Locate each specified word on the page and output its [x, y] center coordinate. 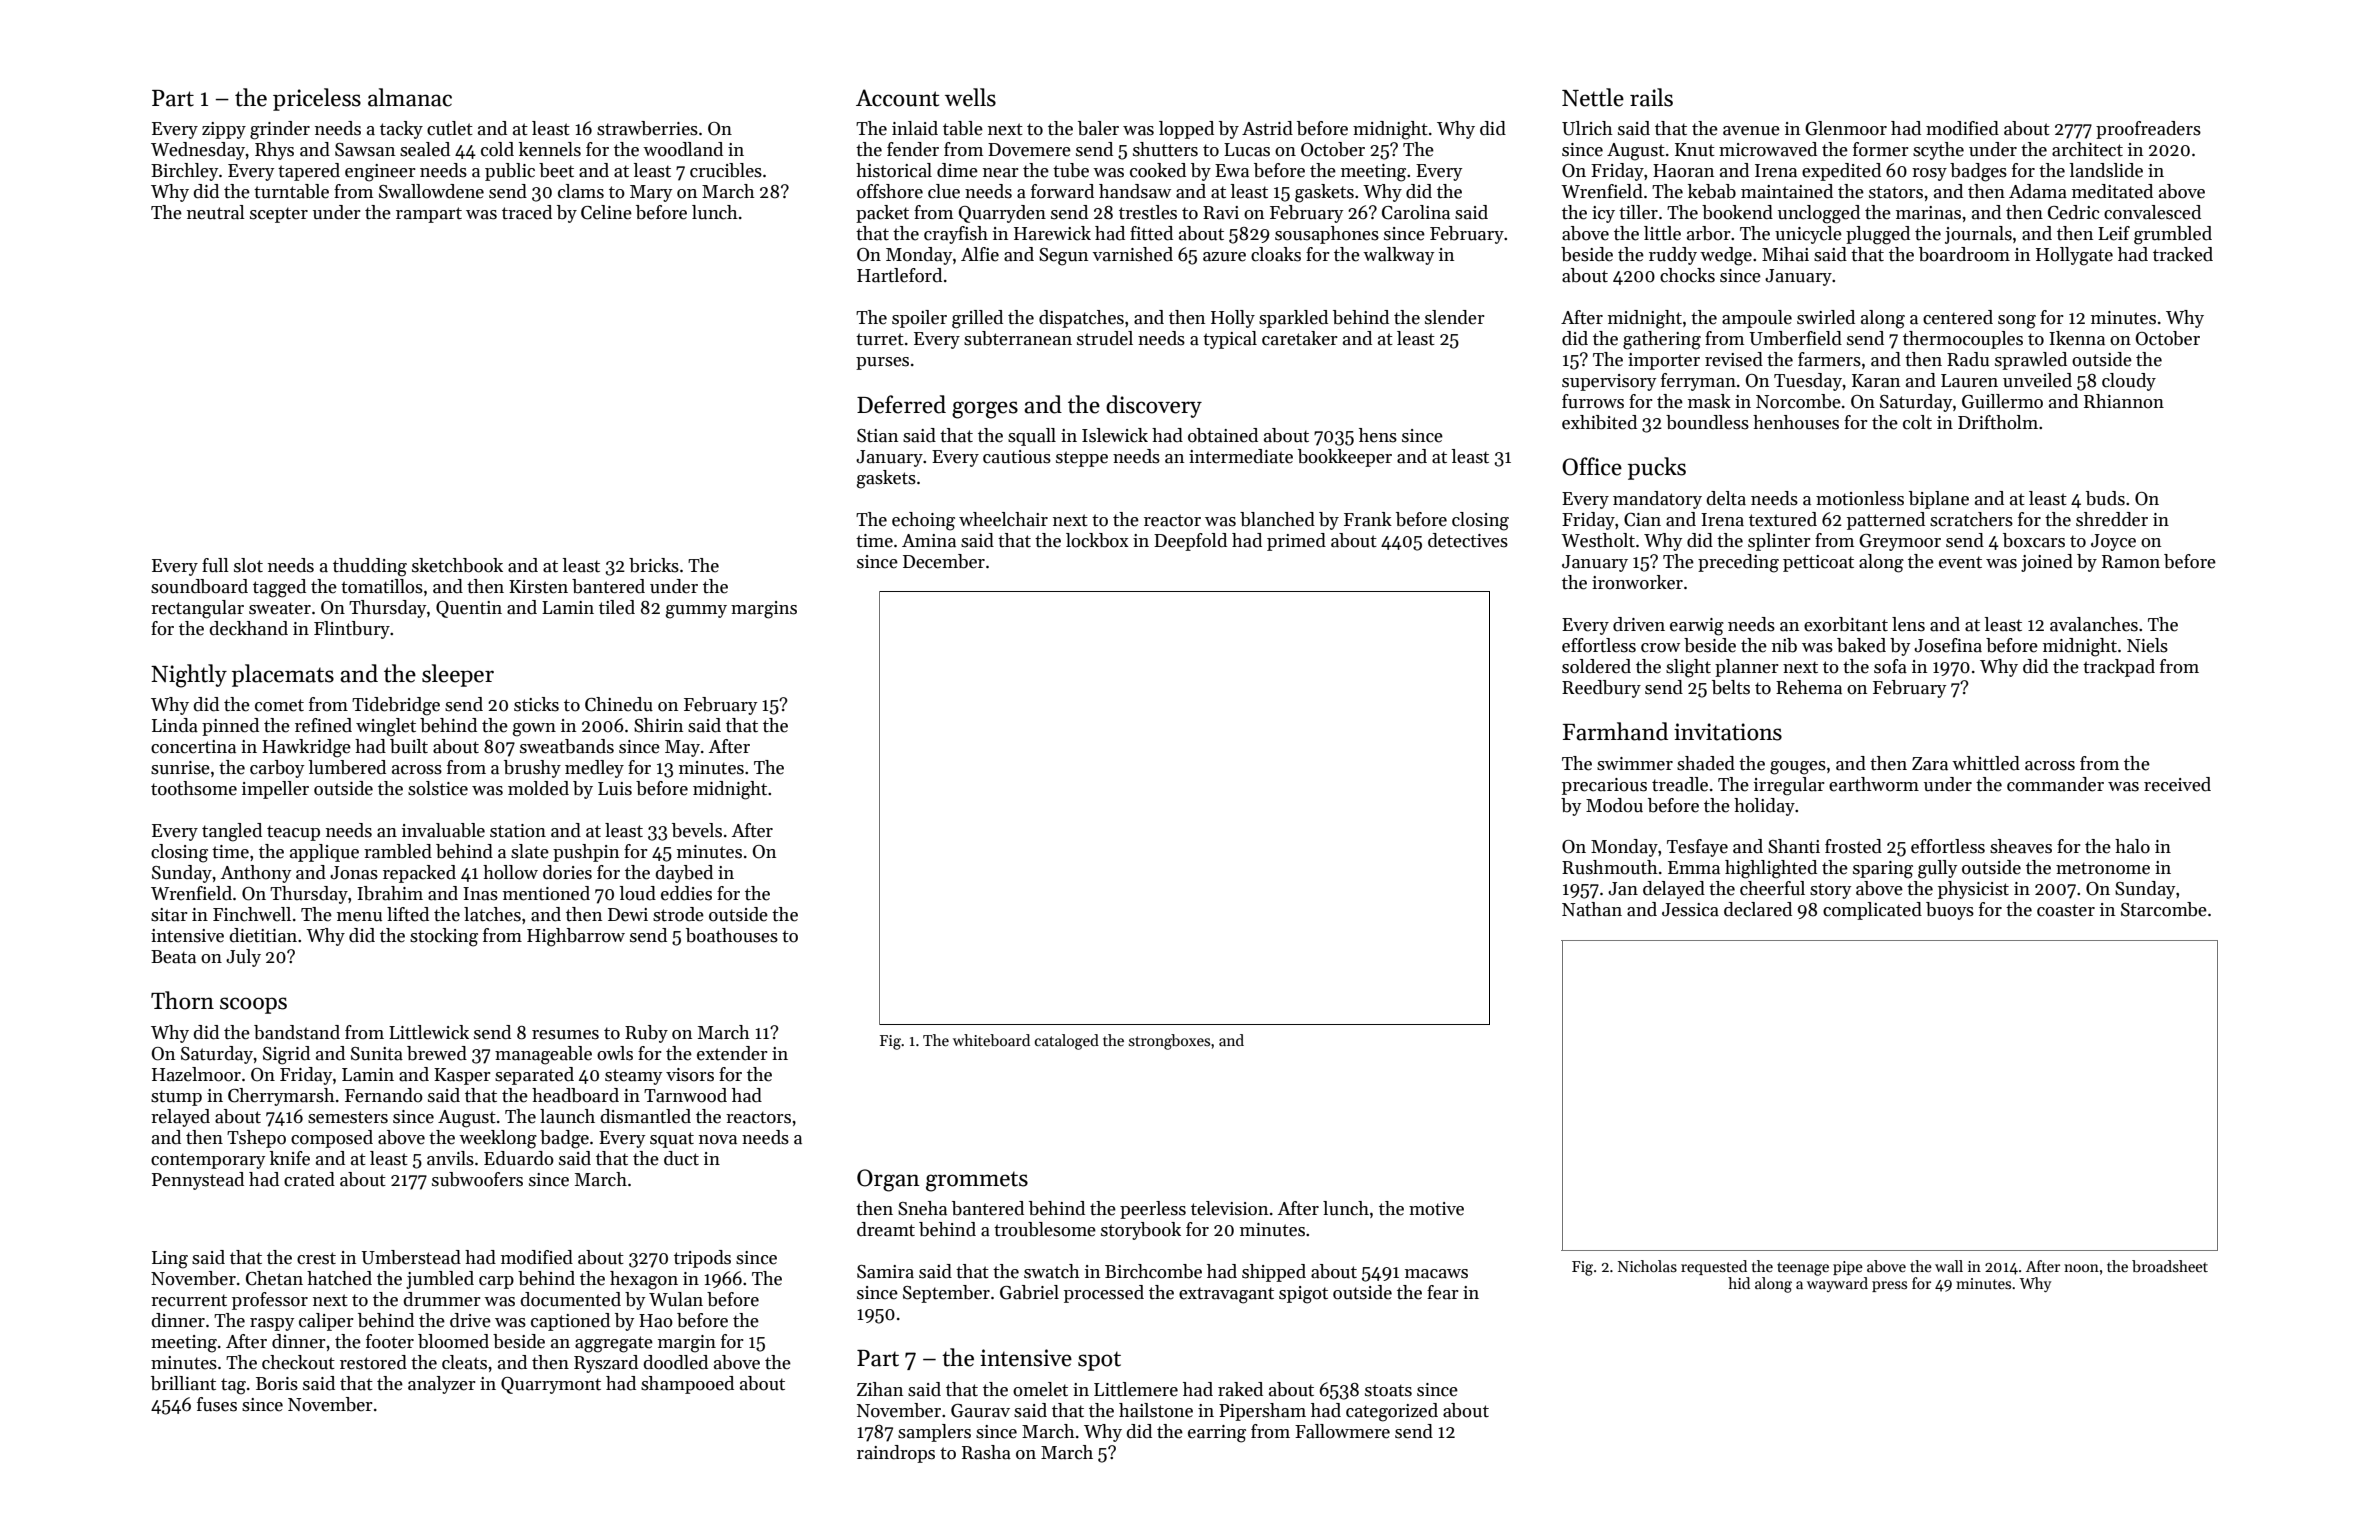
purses [882, 363]
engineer [380, 173]
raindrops [896, 1454]
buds [2105, 498]
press [1889, 1286]
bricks [654, 565]
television [1229, 1208]
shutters [1165, 149]
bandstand [297, 1032]
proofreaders [2148, 130]
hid [1739, 1283]
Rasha [986, 1452]
